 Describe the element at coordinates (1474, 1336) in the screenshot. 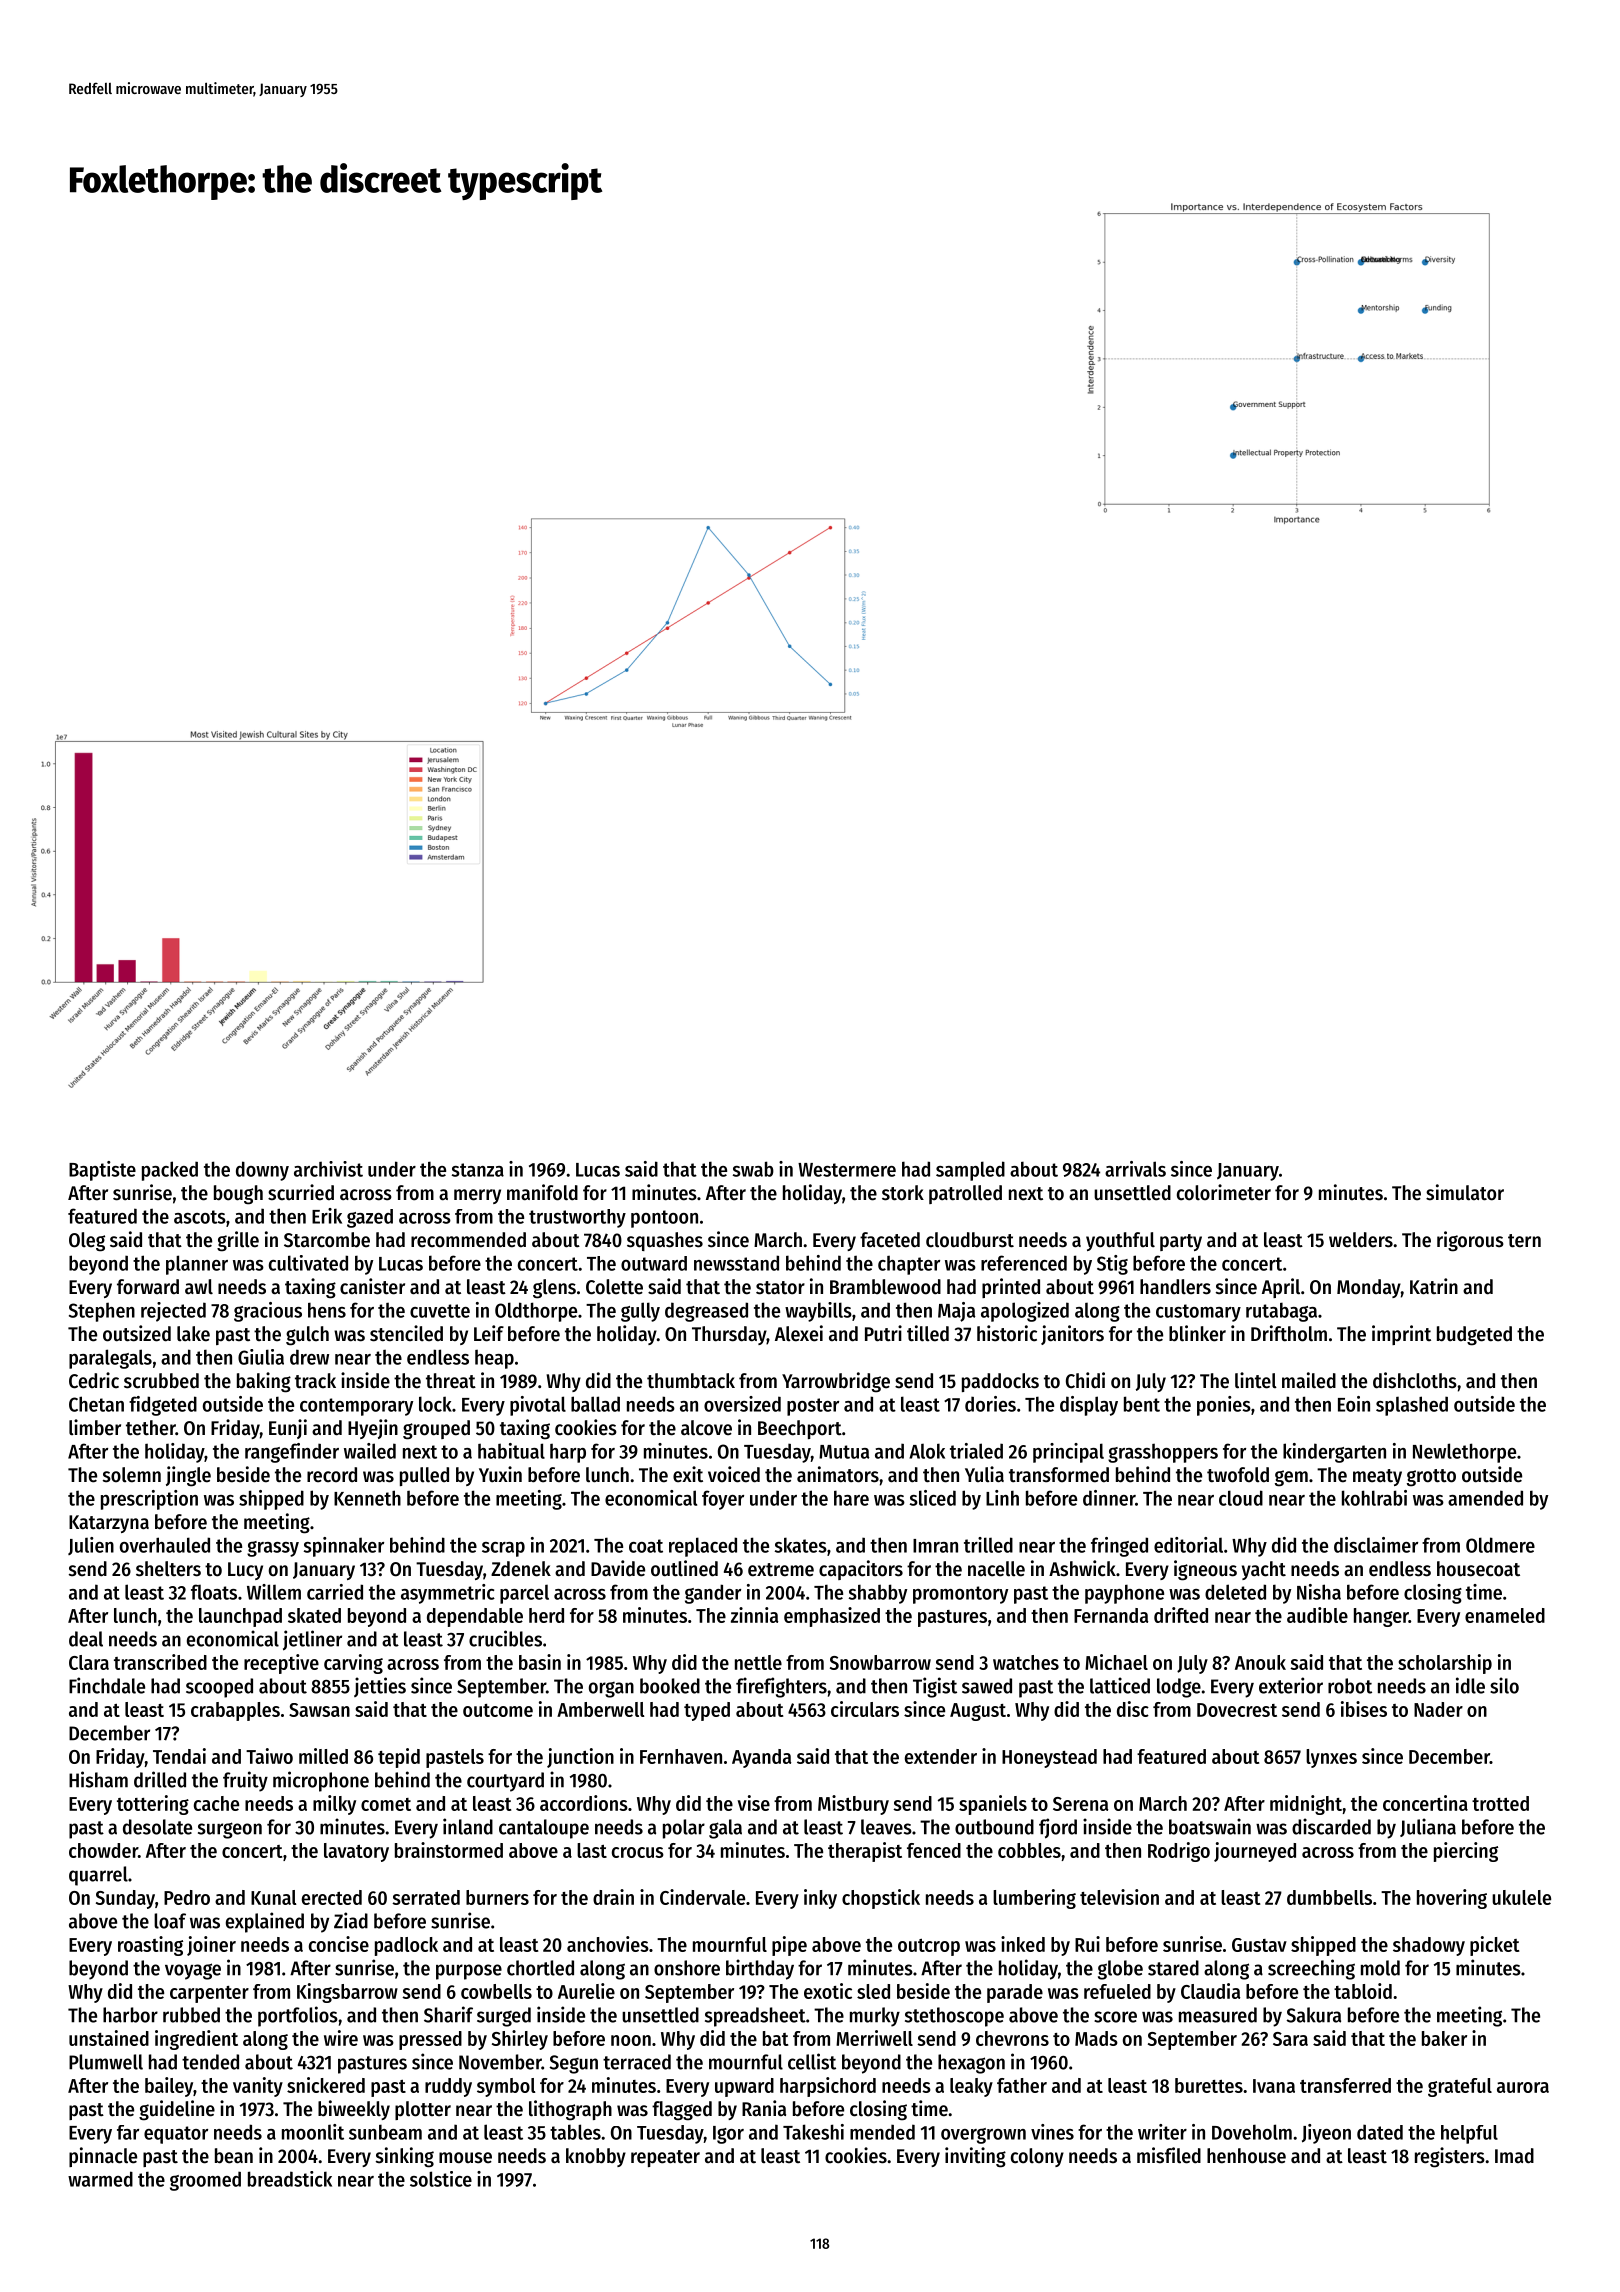

I see `budgeted` at that location.
